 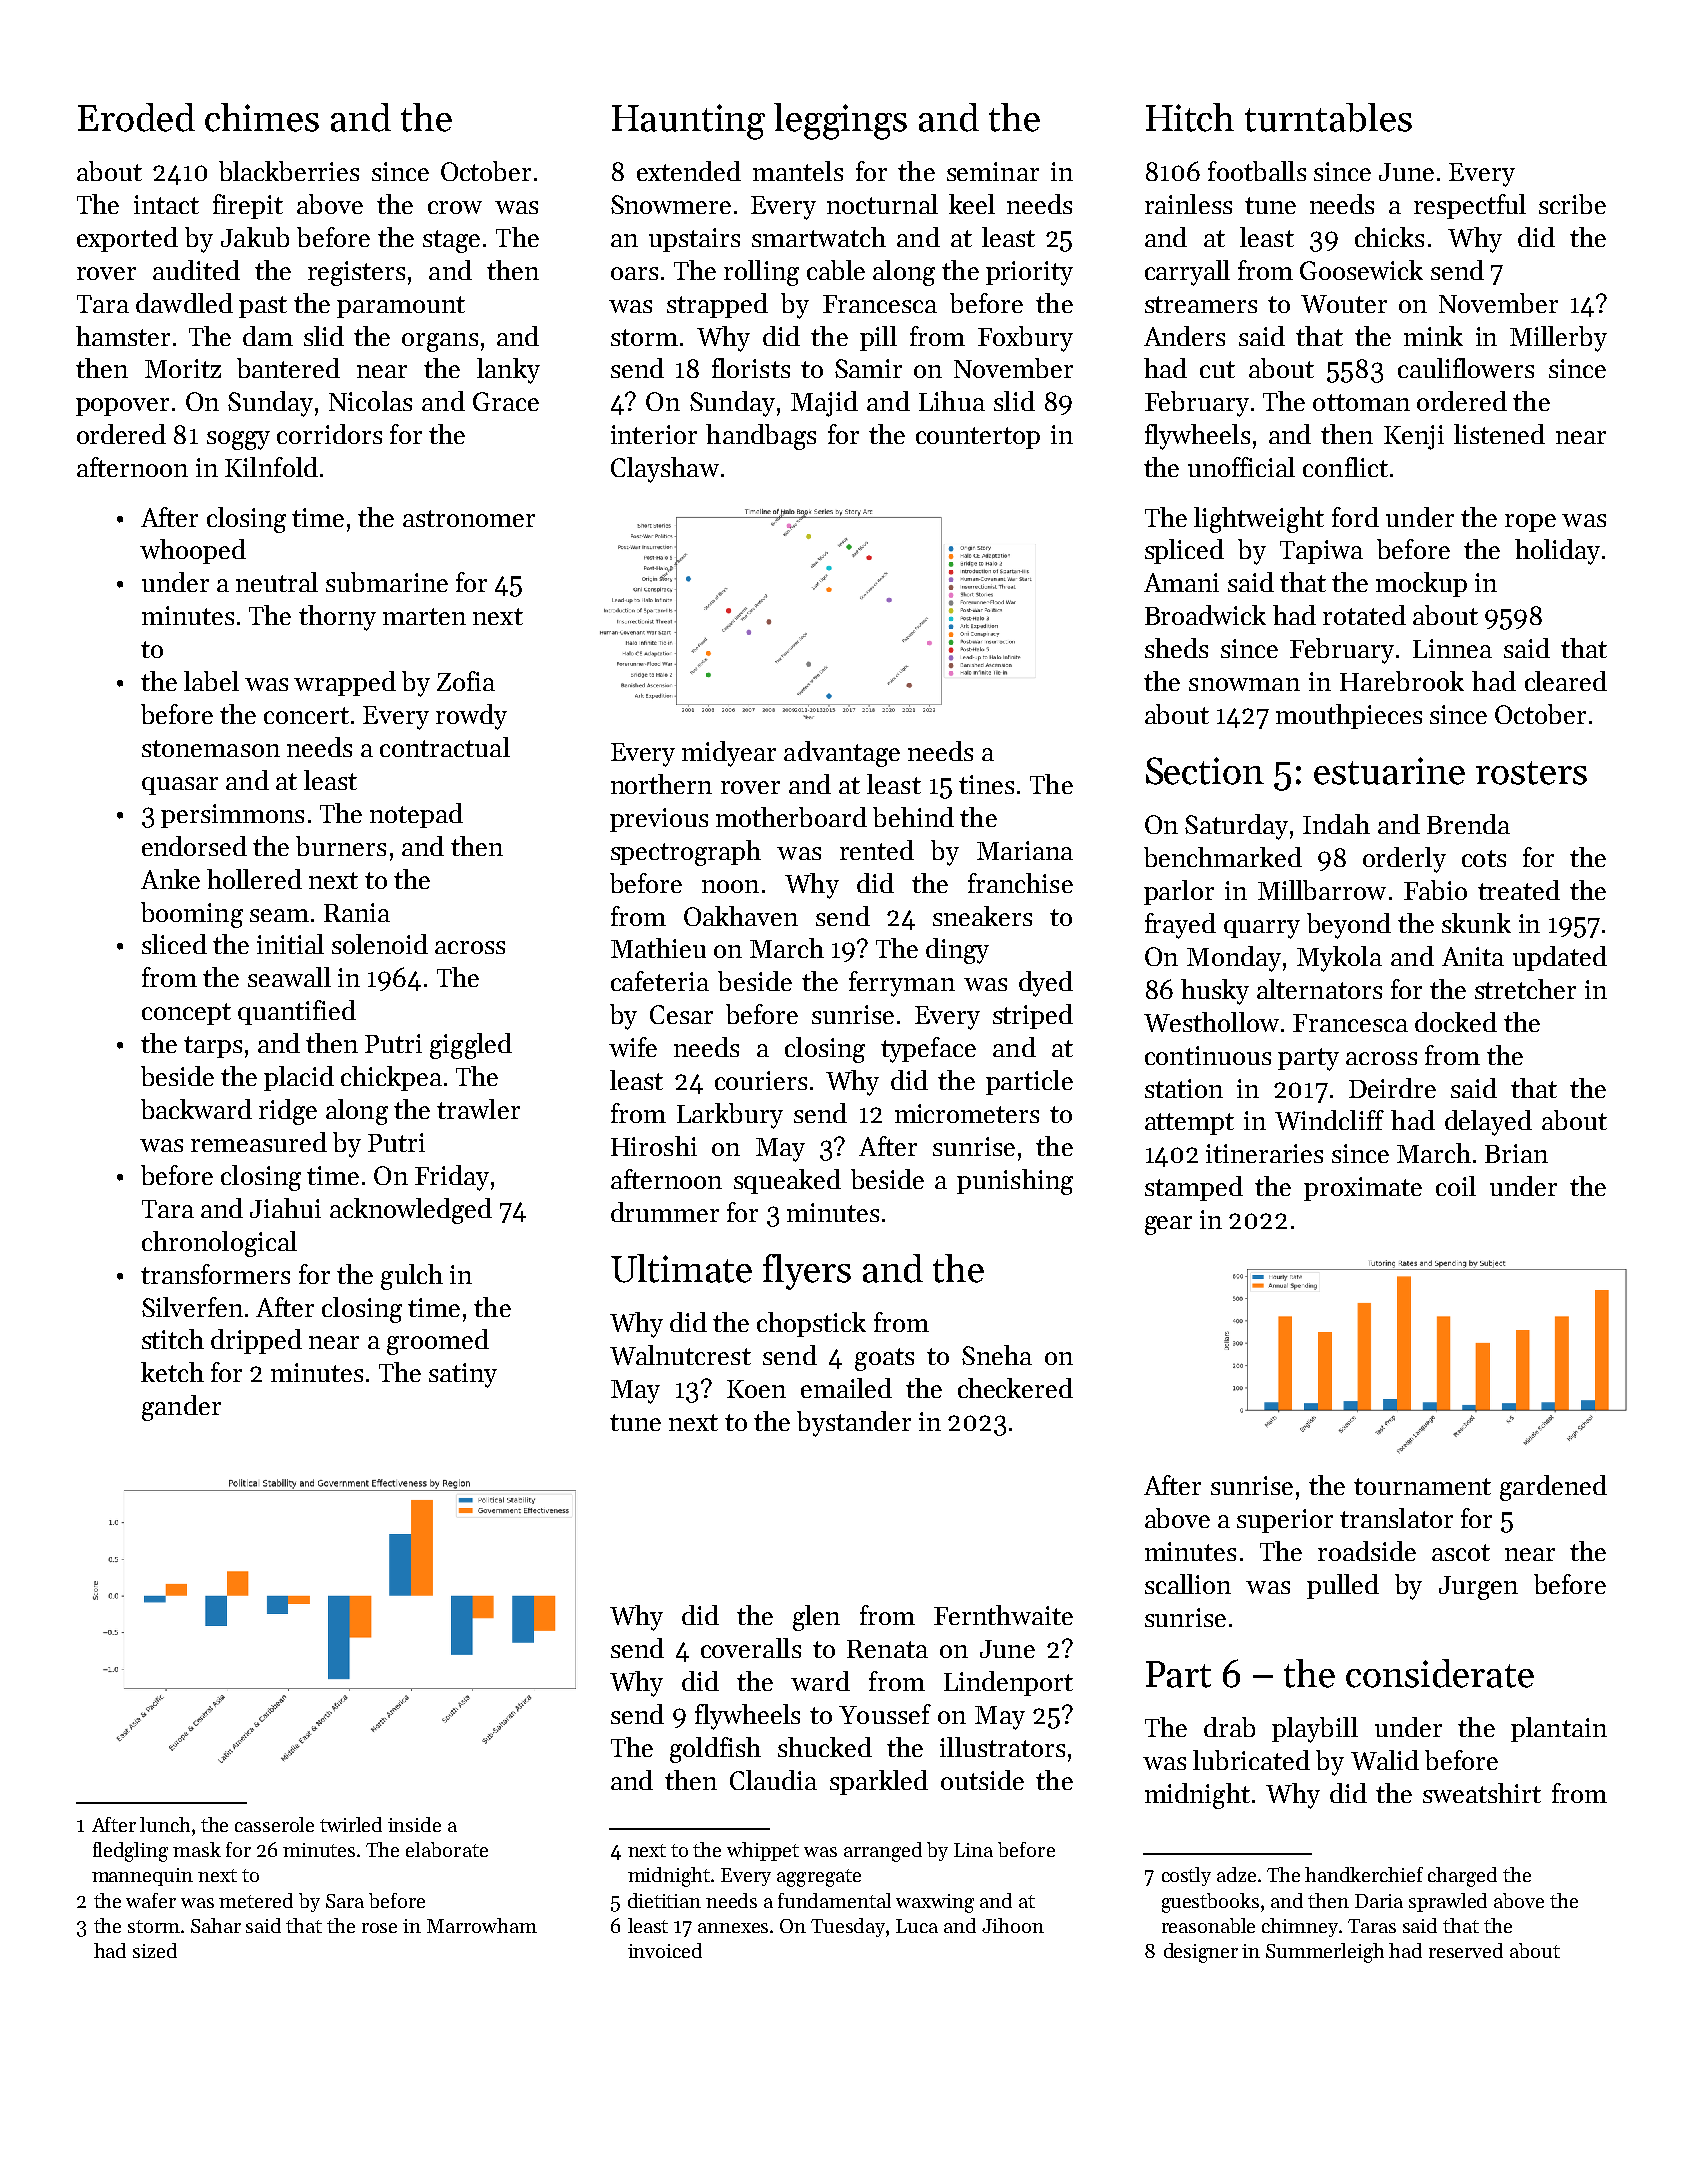 What do you see at coordinates (967, 1113) in the document?
I see `micrometers` at bounding box center [967, 1113].
